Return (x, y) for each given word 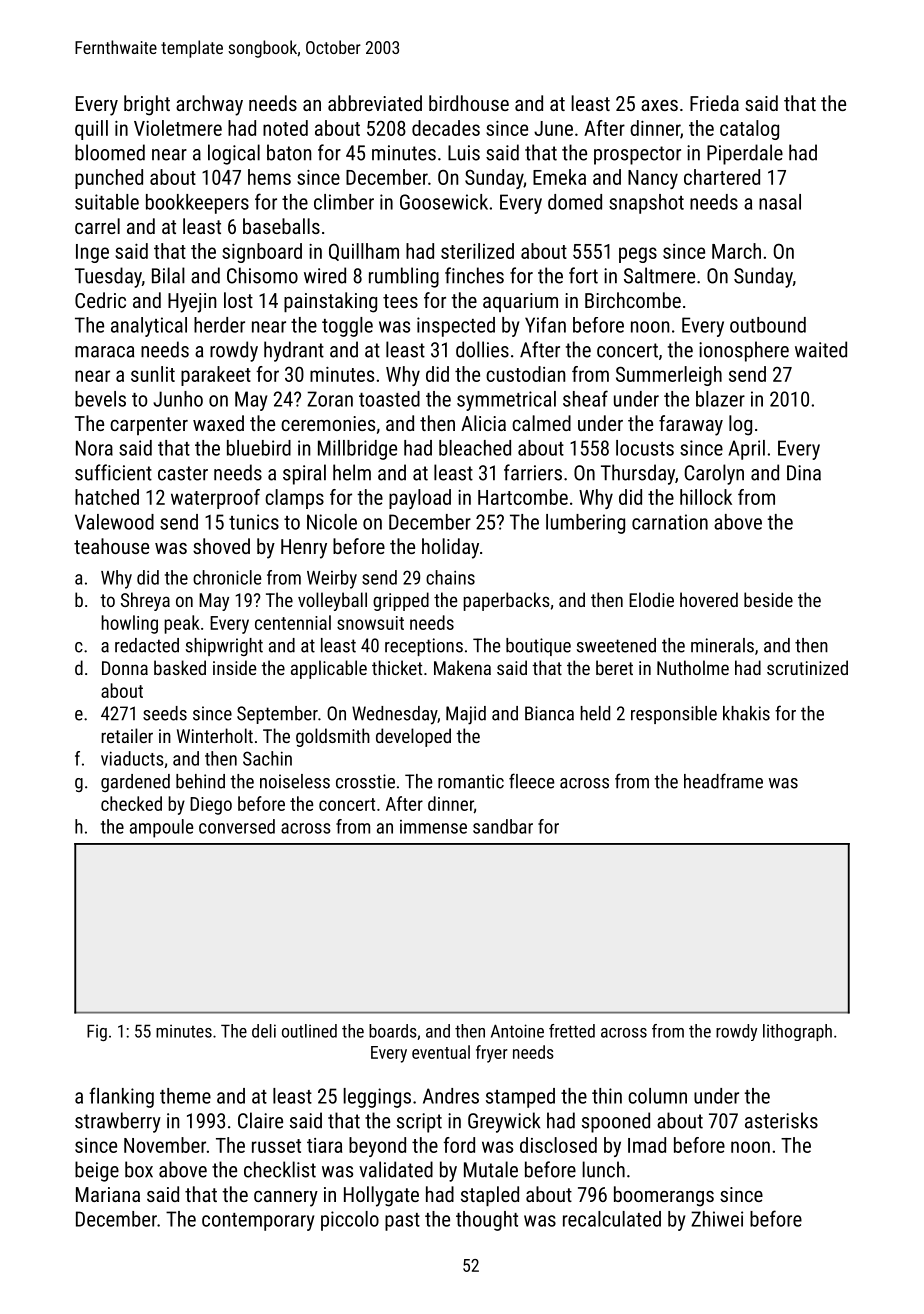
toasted (389, 399)
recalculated (612, 1219)
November (165, 1145)
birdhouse (469, 103)
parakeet (216, 376)
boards (393, 1031)
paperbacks (506, 601)
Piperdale (745, 154)
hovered (709, 599)
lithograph (797, 1032)
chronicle (227, 577)
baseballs (281, 226)
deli (264, 1031)
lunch (603, 1169)
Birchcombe (633, 300)
